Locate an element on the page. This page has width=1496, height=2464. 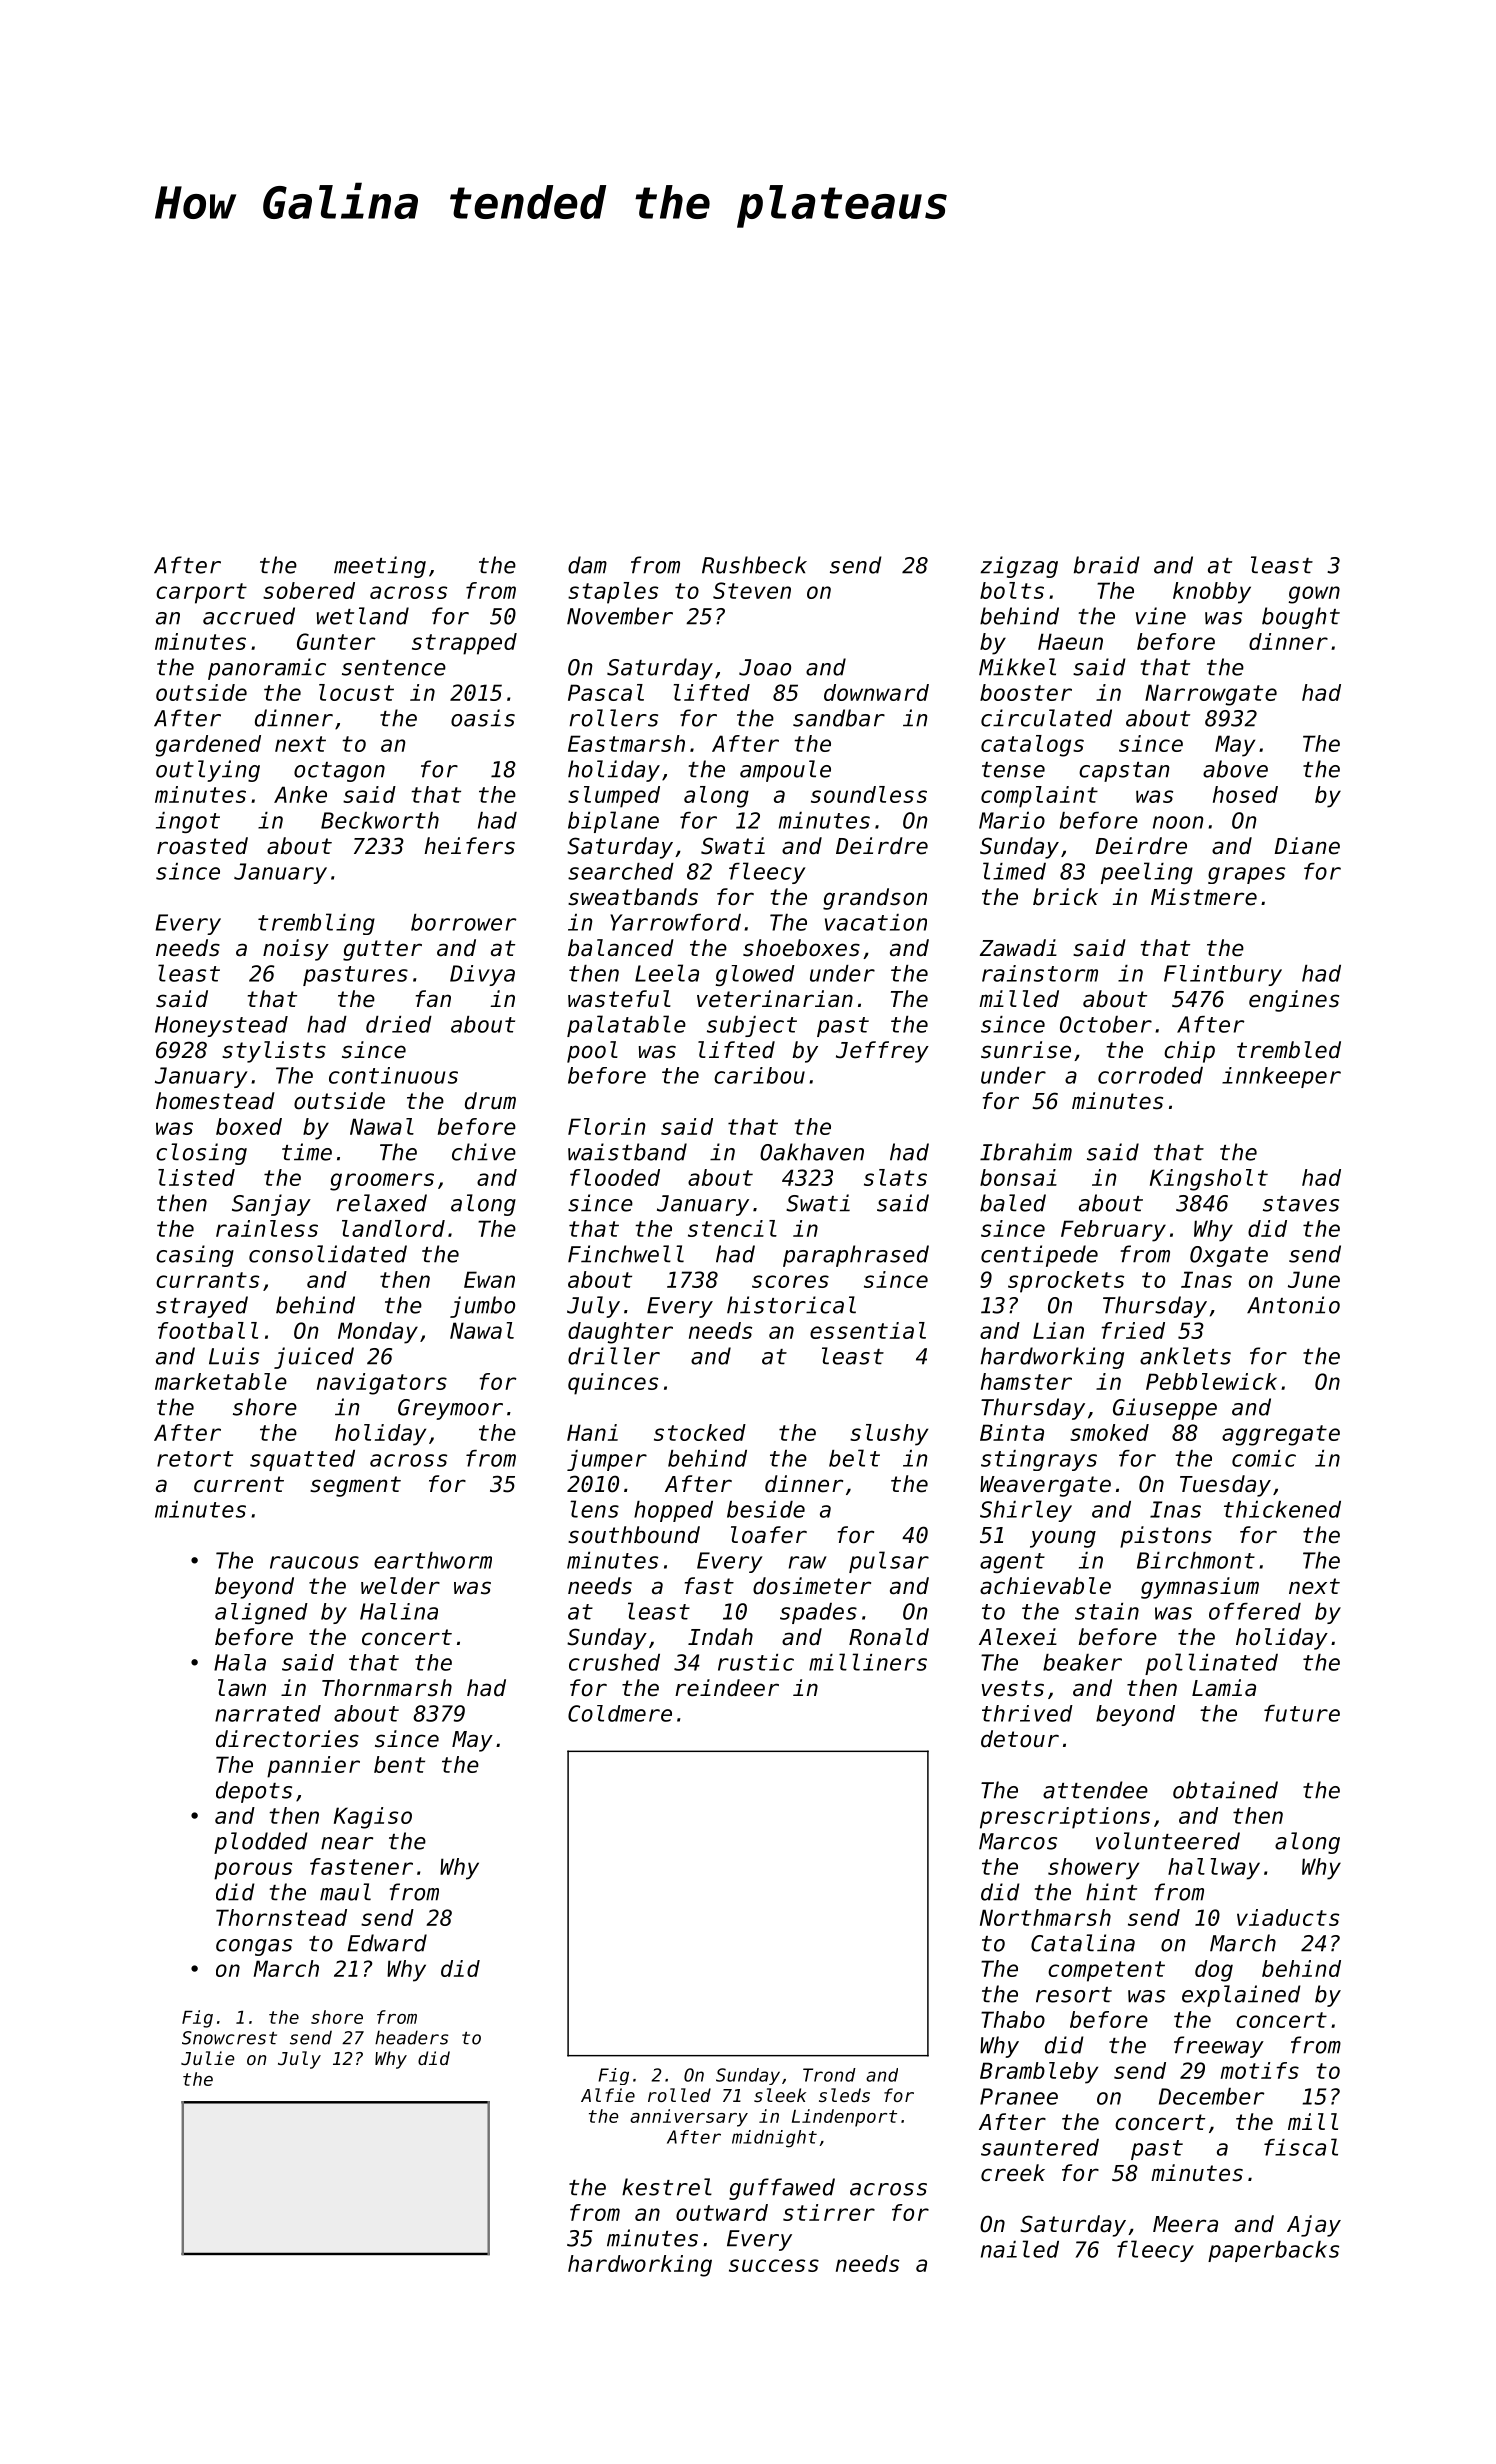
Ibrahim is located at coordinates (1026, 1152).
